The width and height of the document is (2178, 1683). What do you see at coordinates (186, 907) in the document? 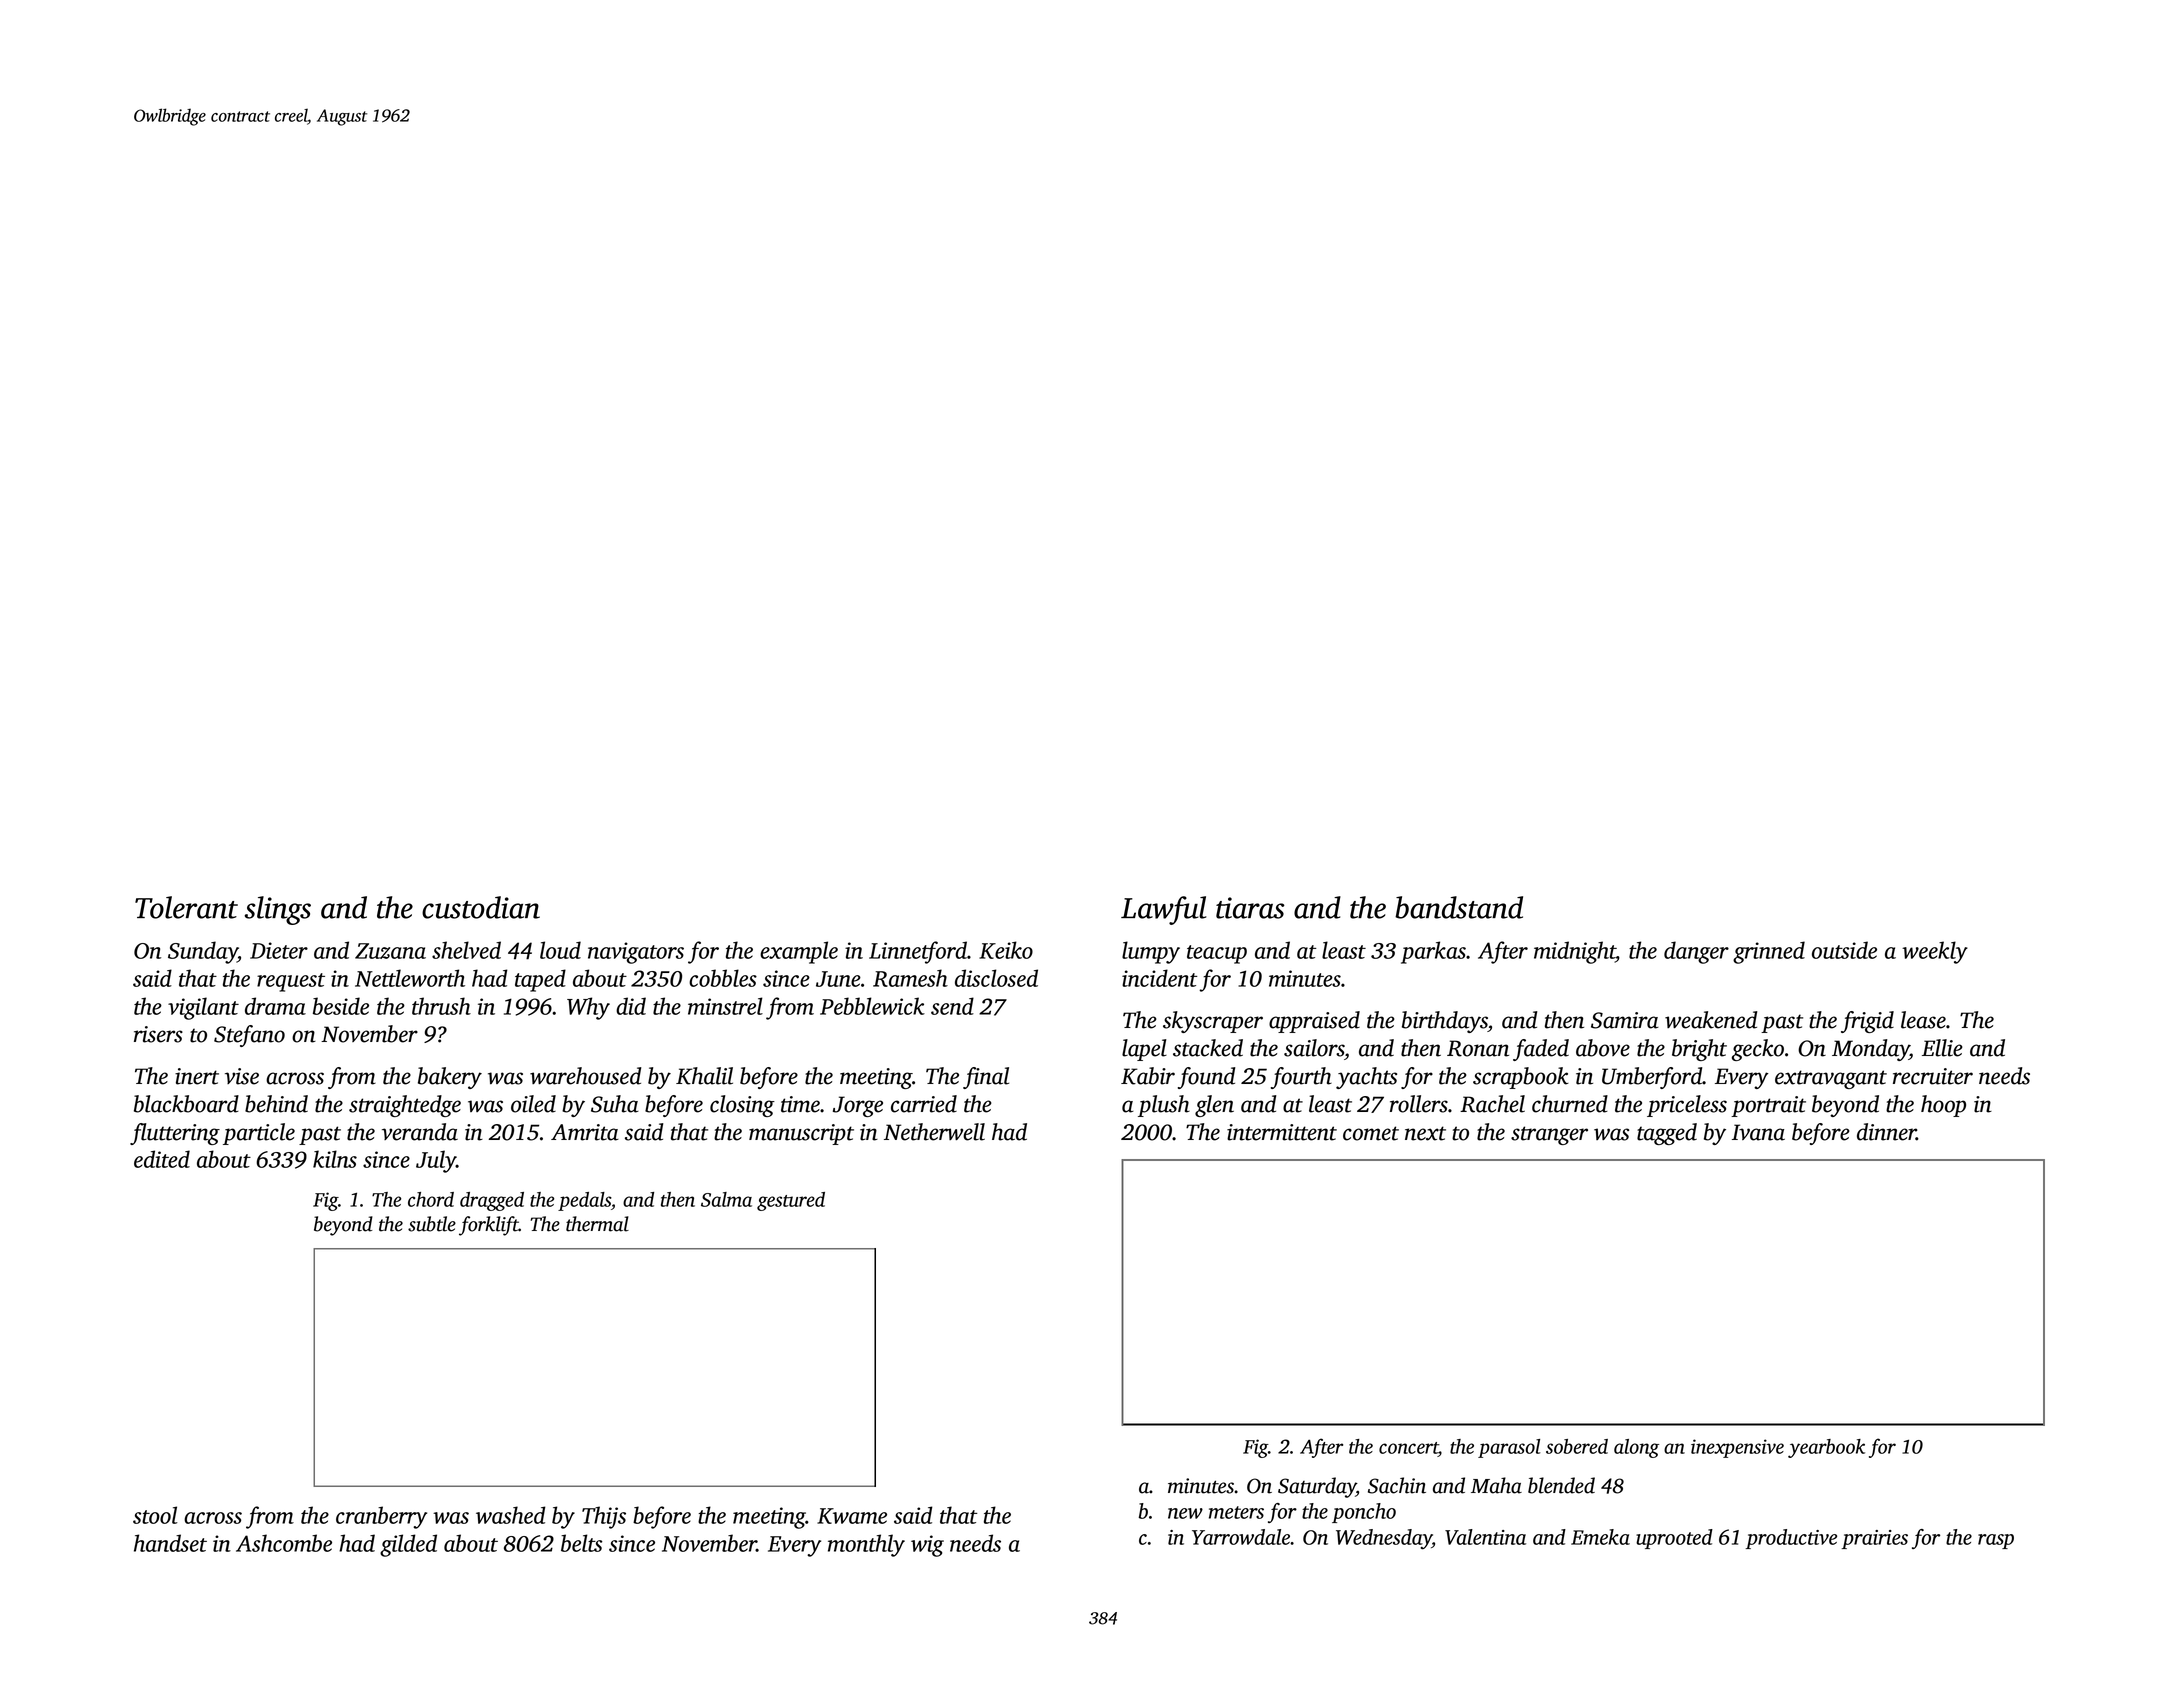
I see `Tolerant` at bounding box center [186, 907].
